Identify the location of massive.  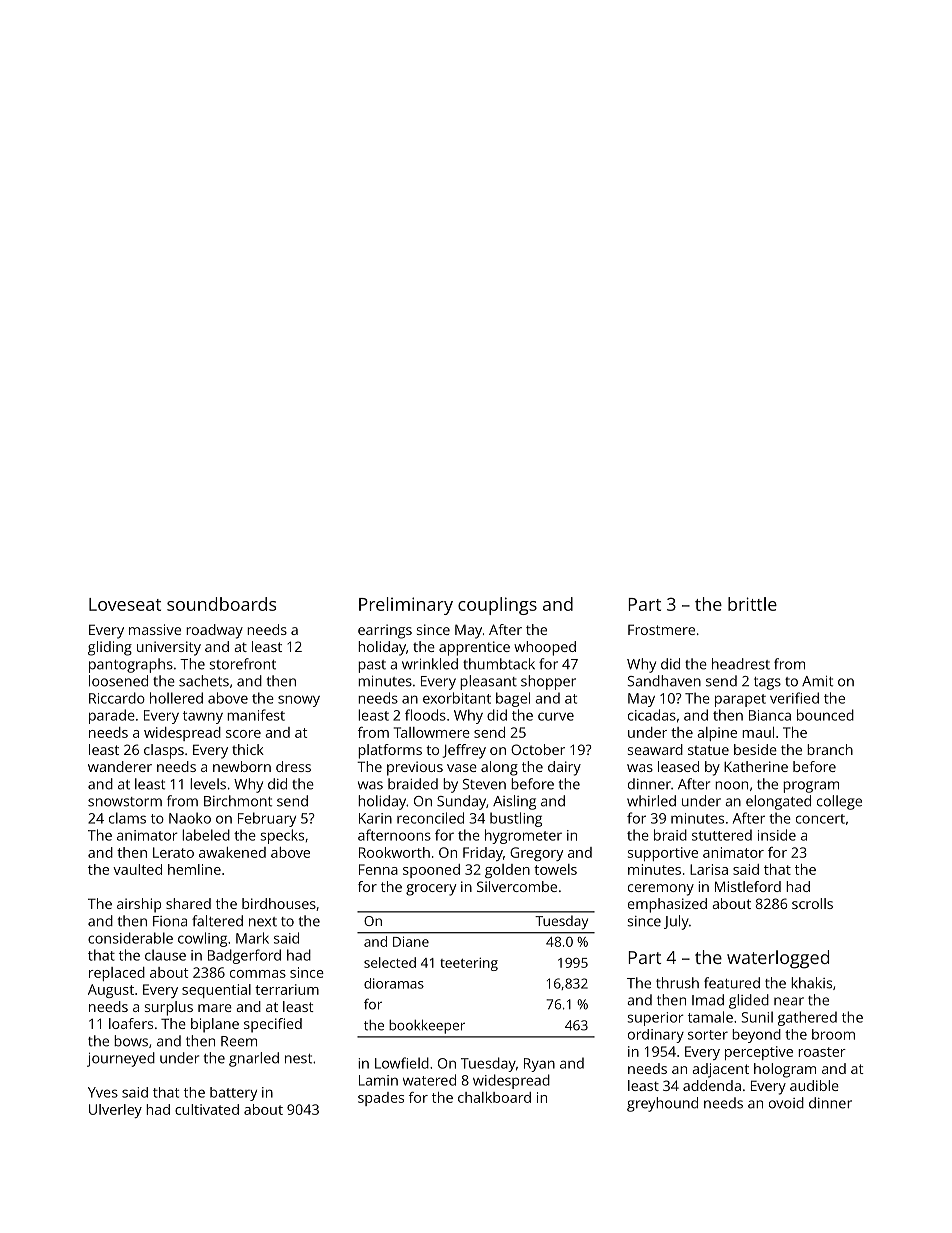
(155, 629).
